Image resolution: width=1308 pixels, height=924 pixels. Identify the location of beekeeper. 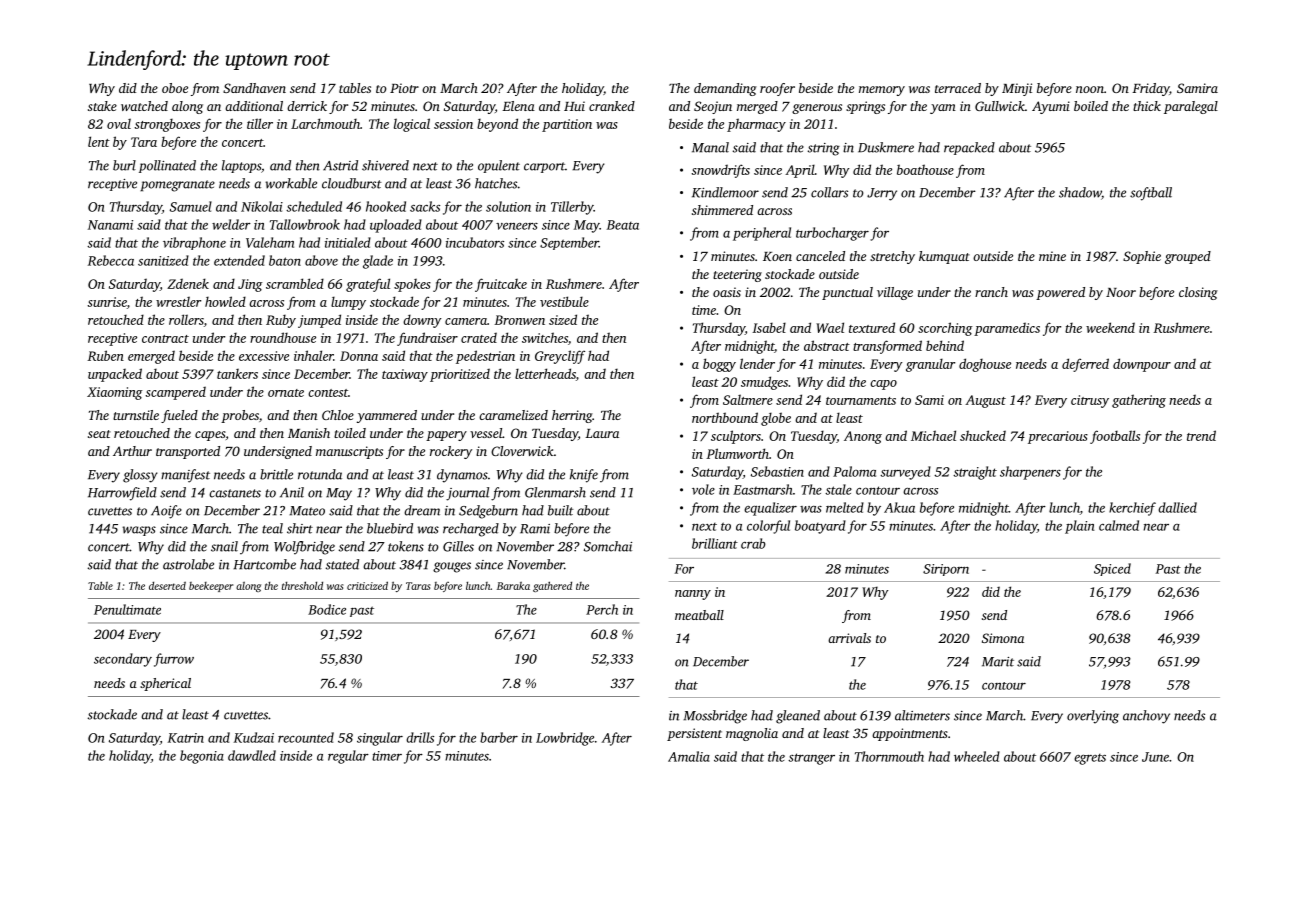
(211, 587).
